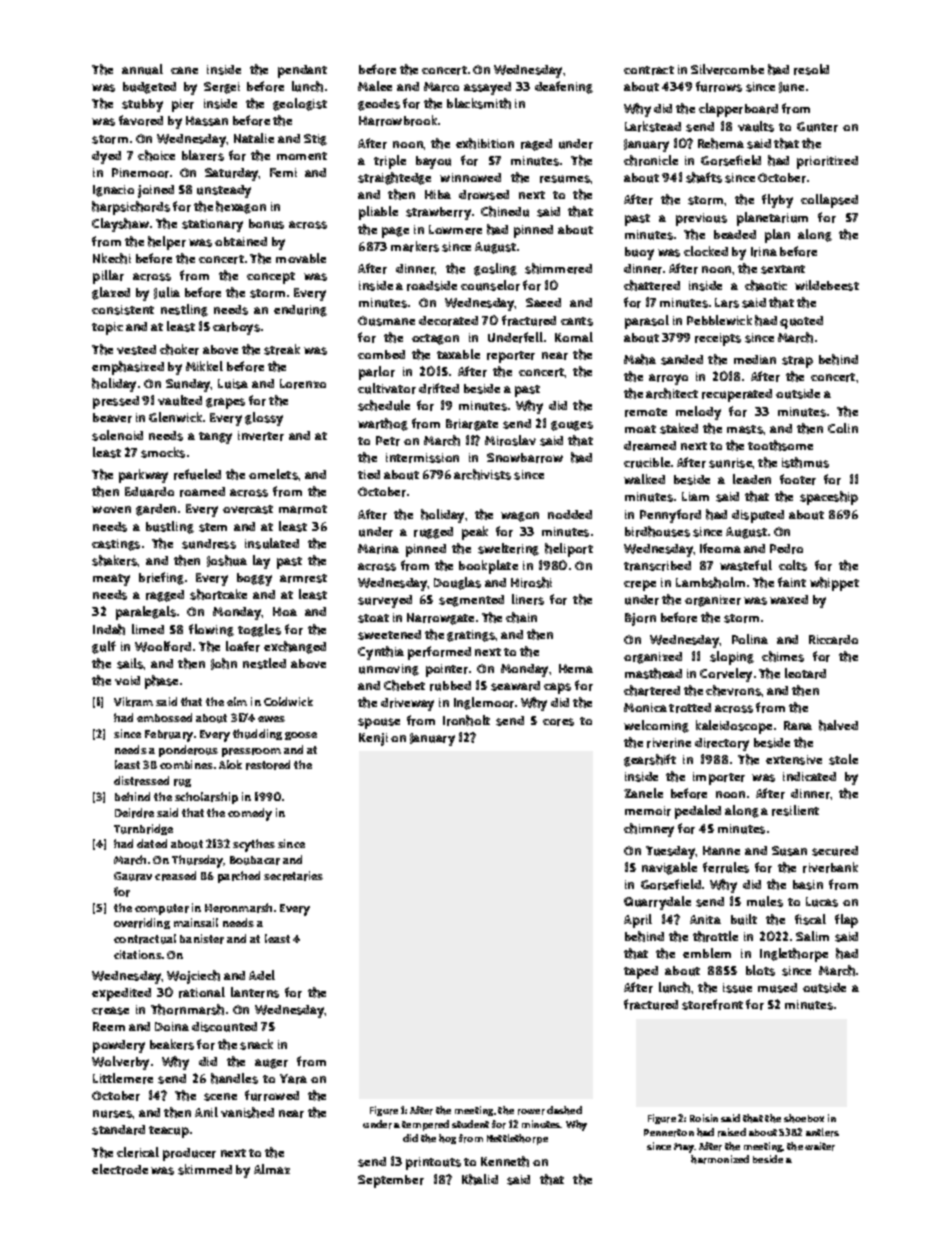 The image size is (952, 1233). Describe the element at coordinates (170, 527) in the screenshot. I see `bustling` at that location.
